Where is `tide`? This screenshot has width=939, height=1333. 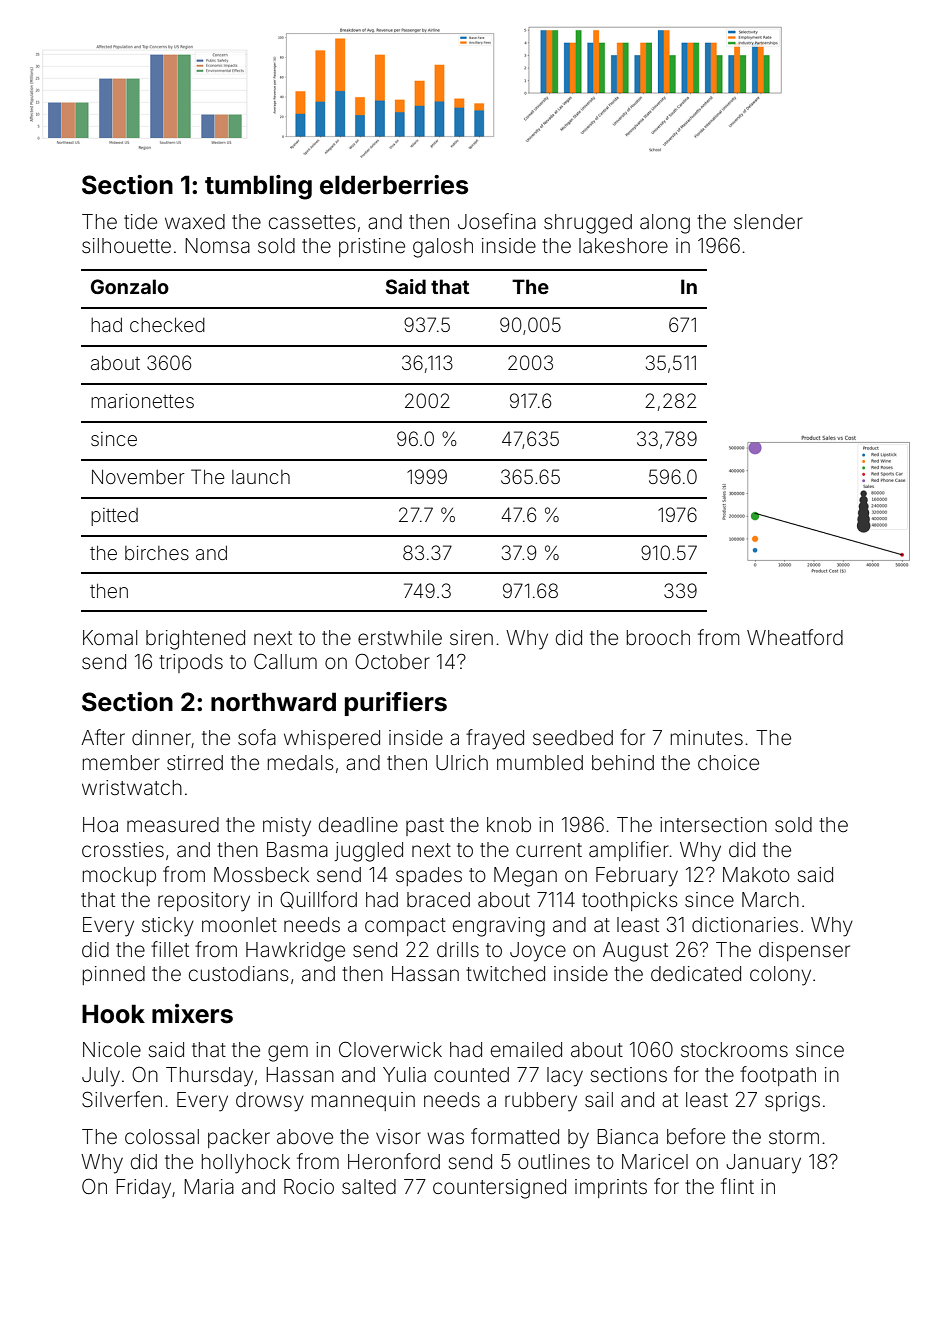 tide is located at coordinates (140, 222).
